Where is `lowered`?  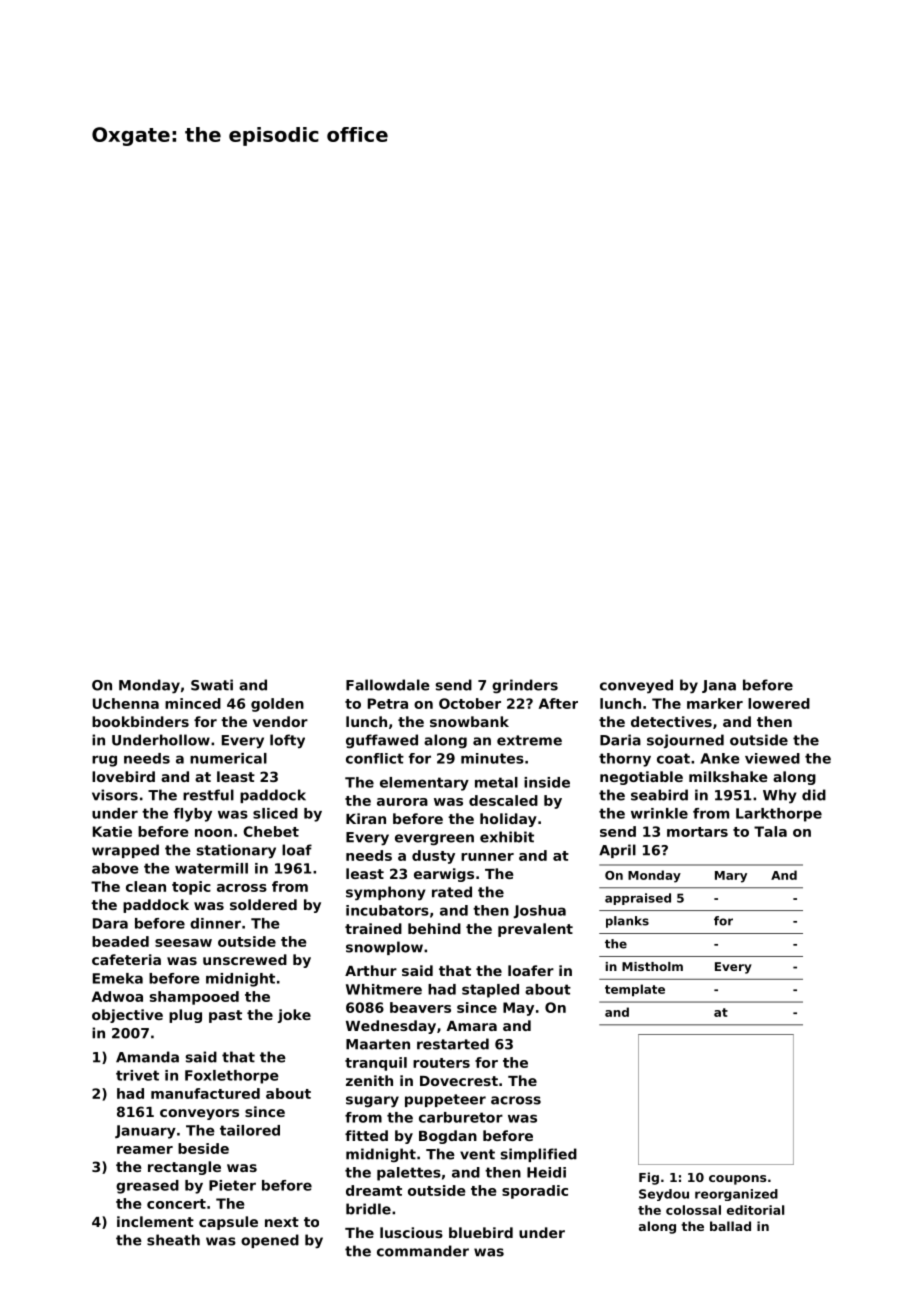
lowered is located at coordinates (779, 703).
